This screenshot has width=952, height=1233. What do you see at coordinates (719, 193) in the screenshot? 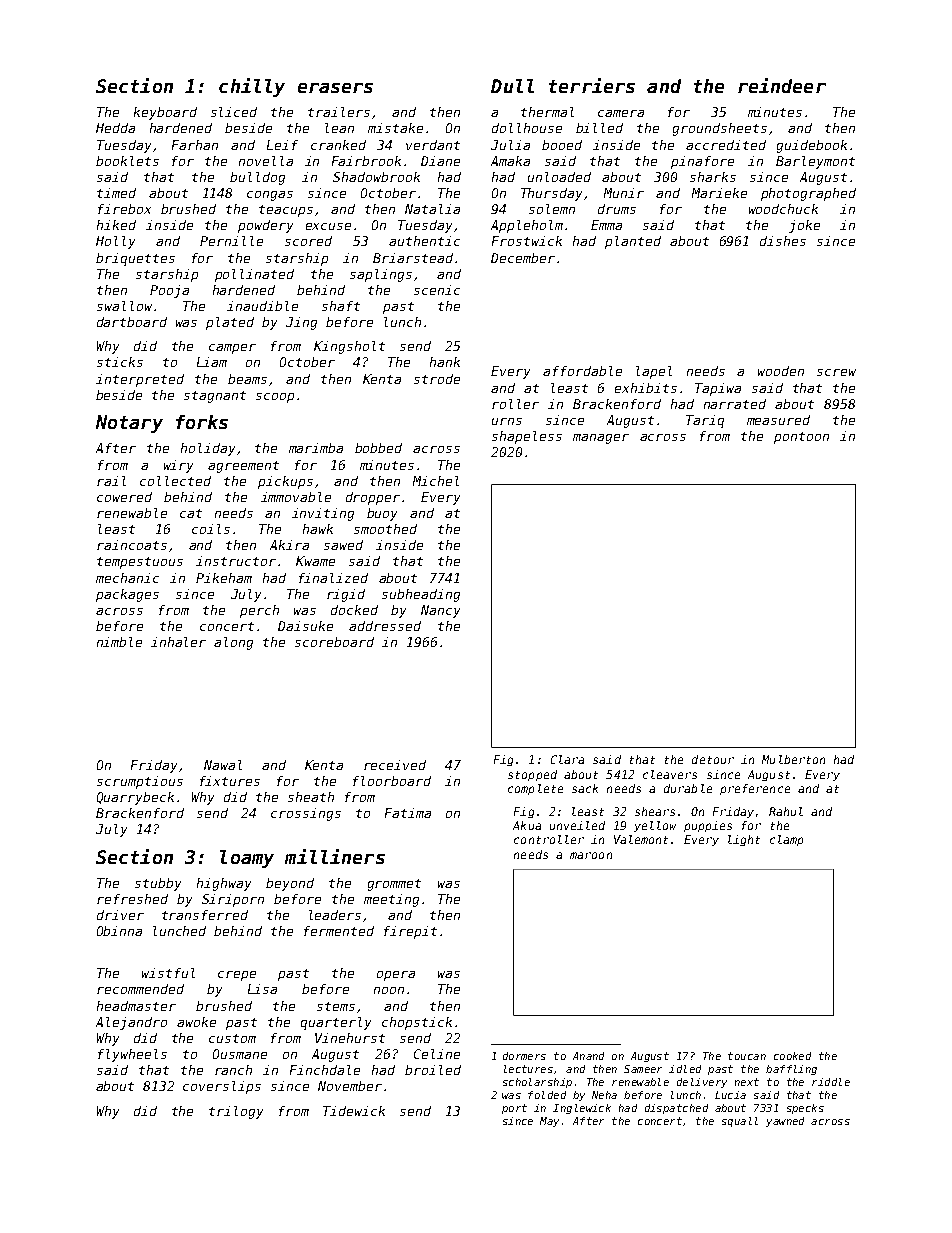
I see `Marieke` at bounding box center [719, 193].
